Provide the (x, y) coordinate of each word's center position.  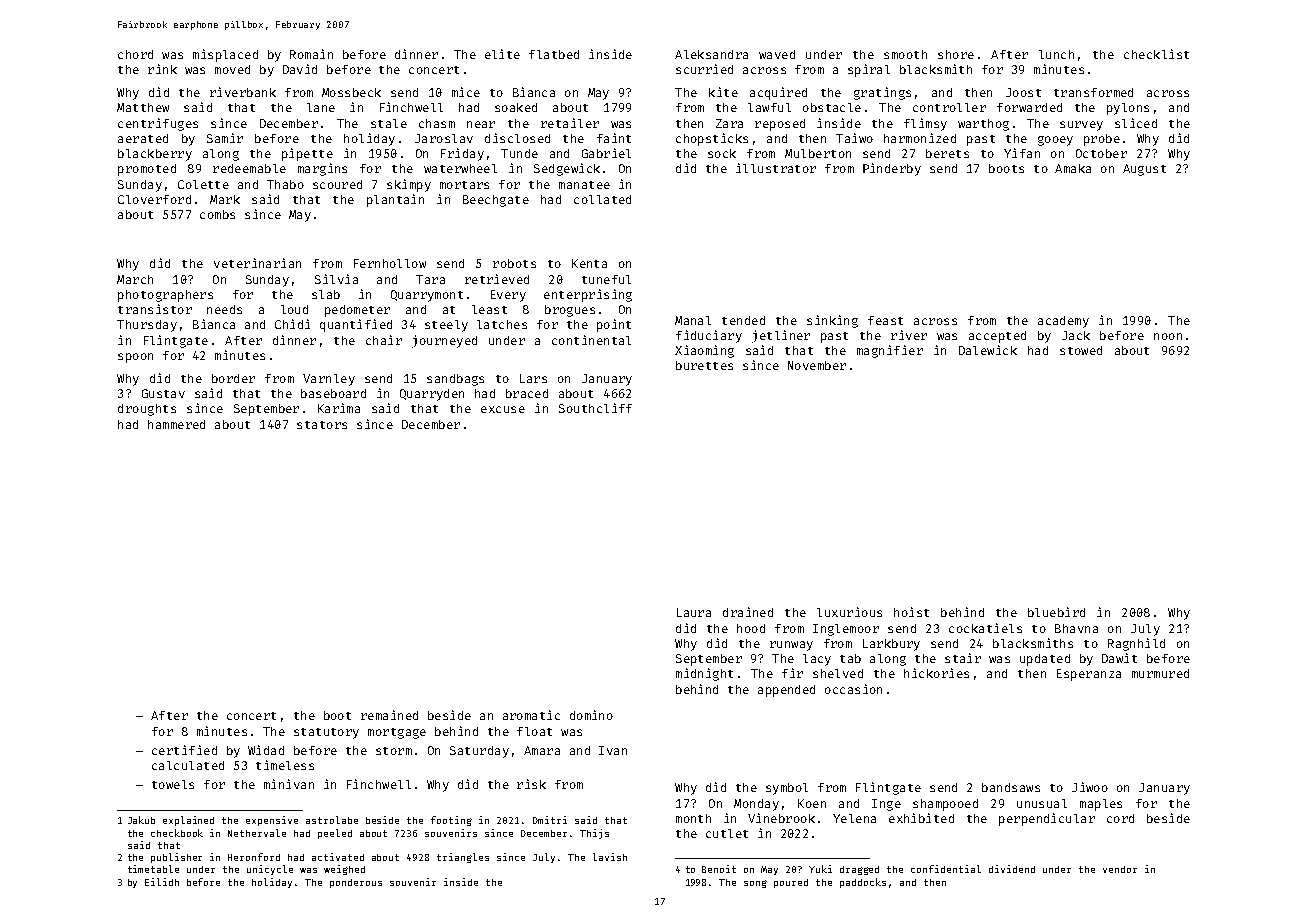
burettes (704, 365)
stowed (1081, 350)
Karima (339, 408)
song (755, 884)
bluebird (1056, 612)
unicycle (270, 870)
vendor (1120, 869)
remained (389, 715)
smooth (905, 54)
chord (135, 54)
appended (786, 691)
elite (502, 54)
